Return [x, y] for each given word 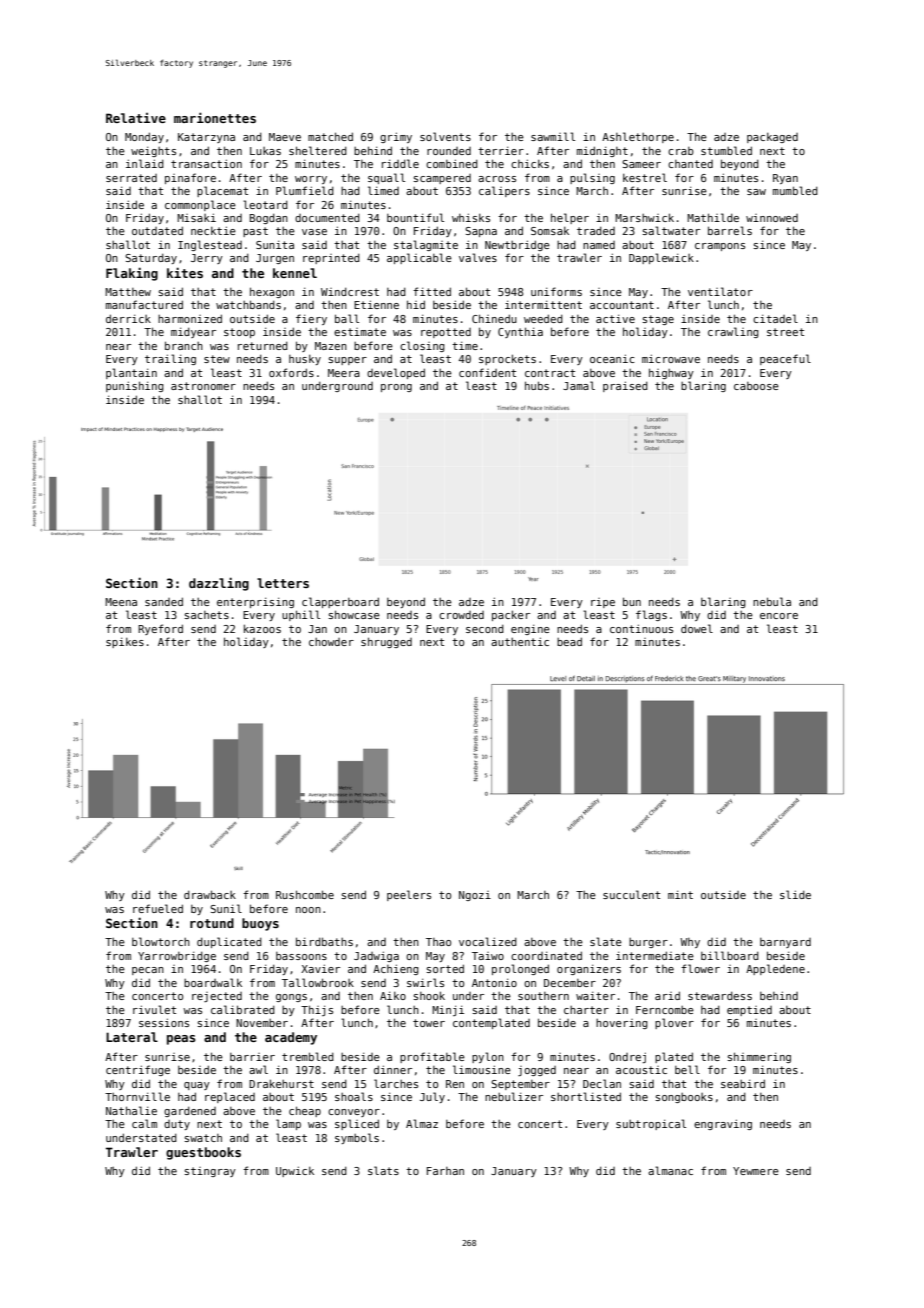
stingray [210, 1172]
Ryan [785, 179]
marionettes [215, 117]
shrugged [386, 642]
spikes [125, 642]
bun [632, 601]
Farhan [445, 1171]
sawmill [553, 136]
